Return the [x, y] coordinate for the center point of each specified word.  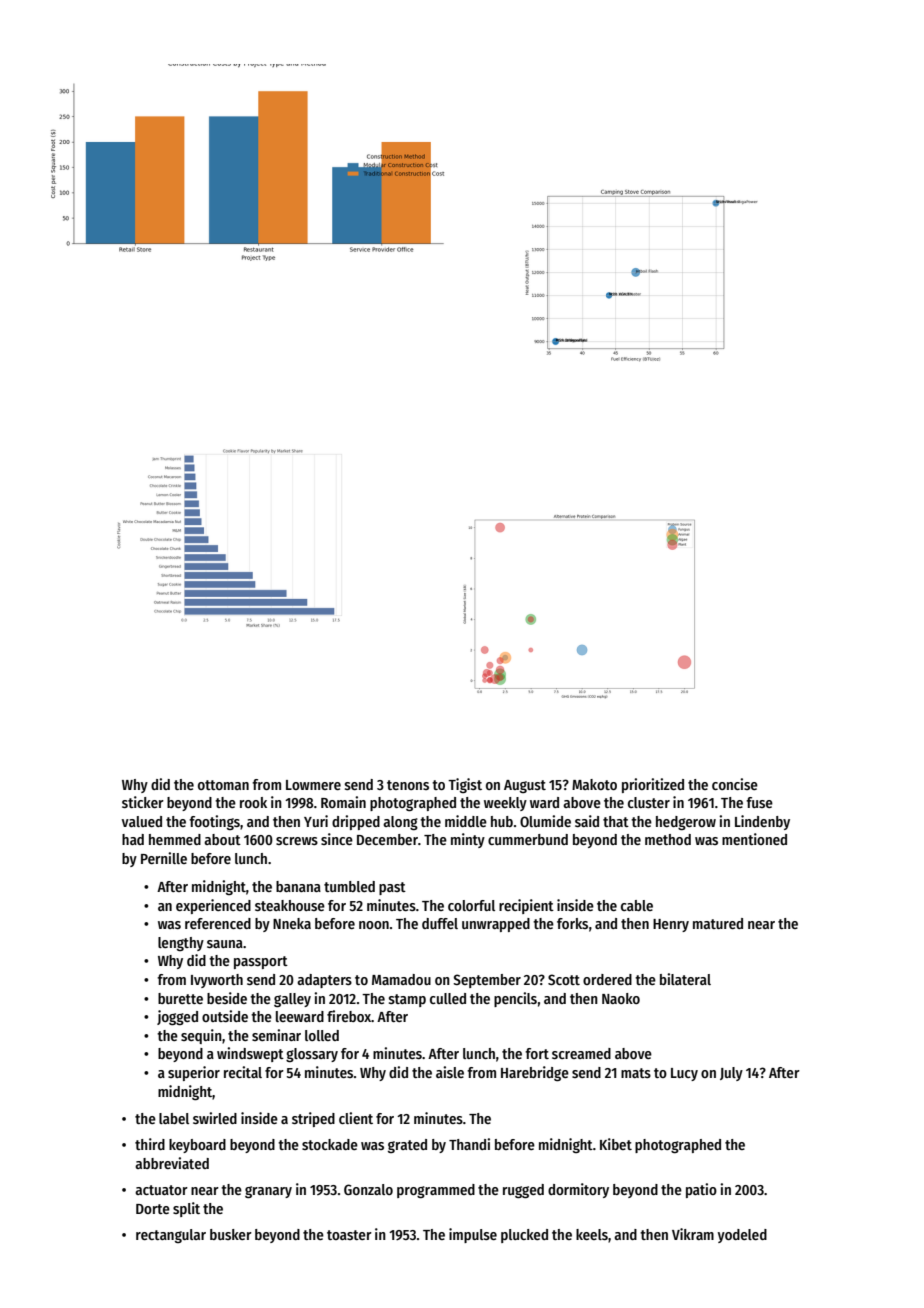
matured [718, 923]
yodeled [742, 1236]
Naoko [621, 998]
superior [194, 1073]
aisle [450, 1072]
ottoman [223, 785]
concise [735, 784]
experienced [213, 906]
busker [231, 1234]
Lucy [684, 1074]
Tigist [465, 785]
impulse [473, 1235]
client [356, 1118]
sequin [201, 1036]
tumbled [349, 886]
